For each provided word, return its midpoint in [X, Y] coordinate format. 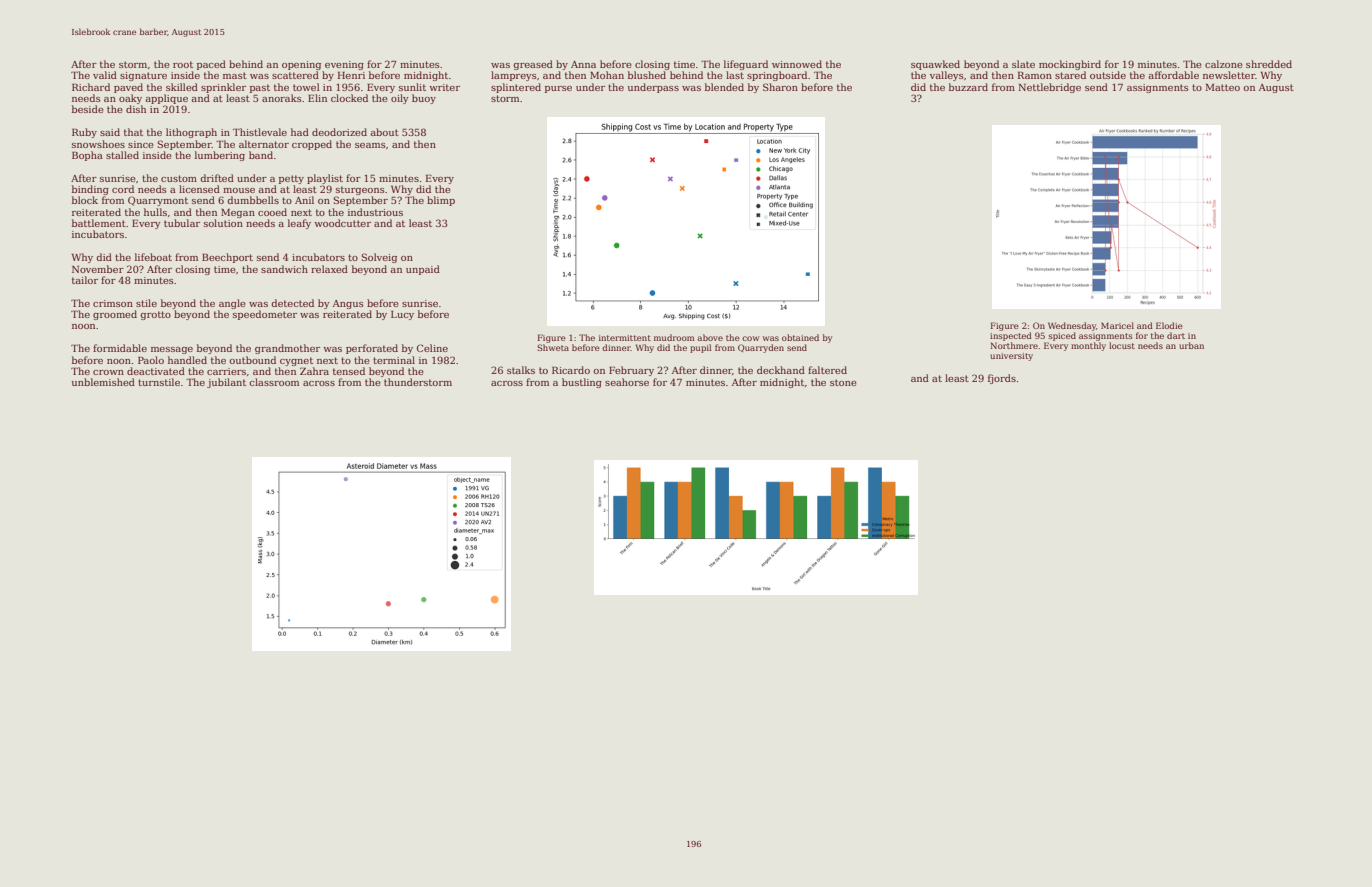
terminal [394, 360]
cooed [272, 212]
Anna [583, 64]
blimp [441, 201]
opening [301, 65]
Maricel [1117, 325]
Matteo [1223, 87]
